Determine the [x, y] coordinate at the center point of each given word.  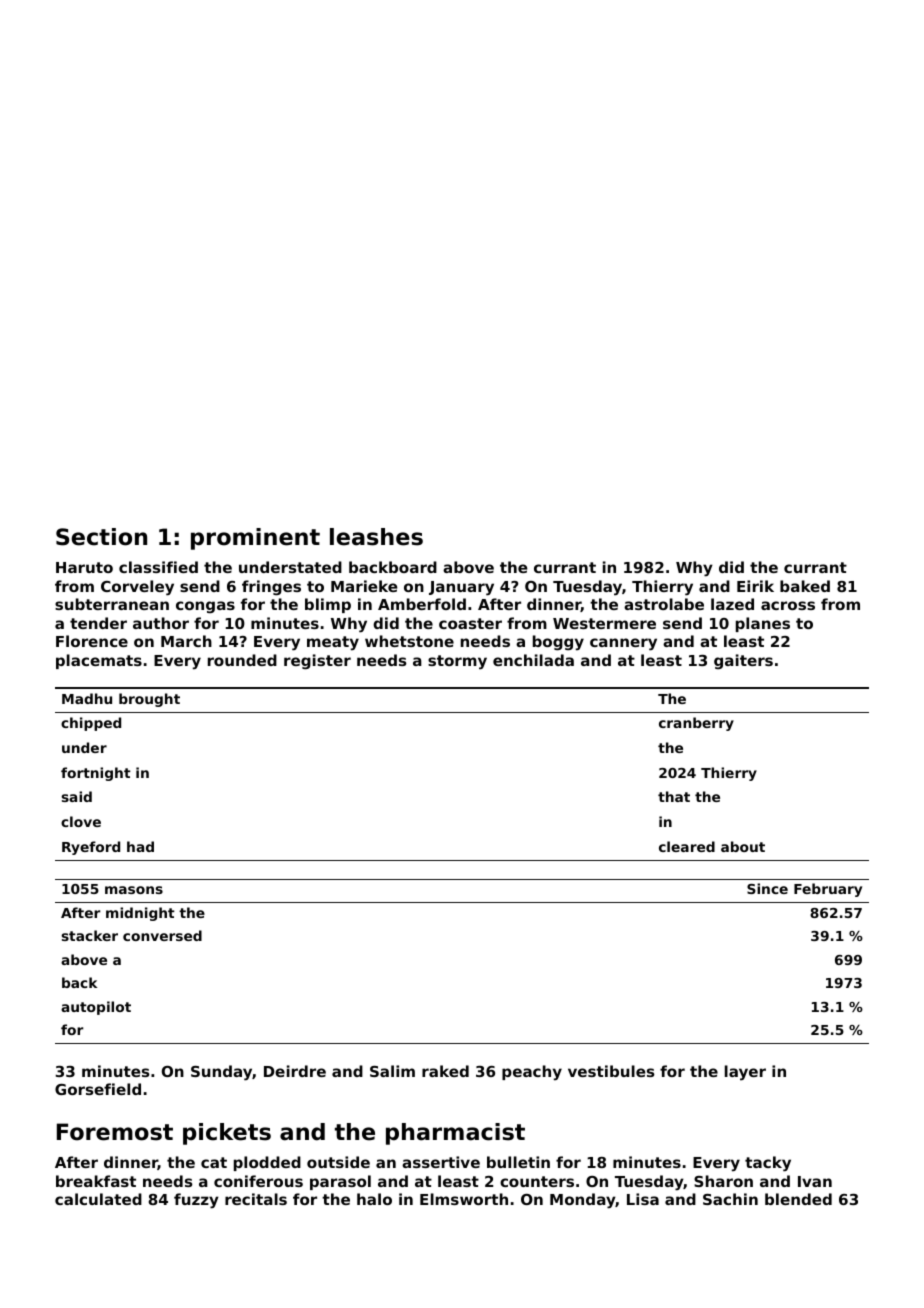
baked [805, 586]
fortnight [96, 774]
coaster [470, 623]
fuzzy [196, 1201]
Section [101, 537]
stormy [457, 662]
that [674, 796]
